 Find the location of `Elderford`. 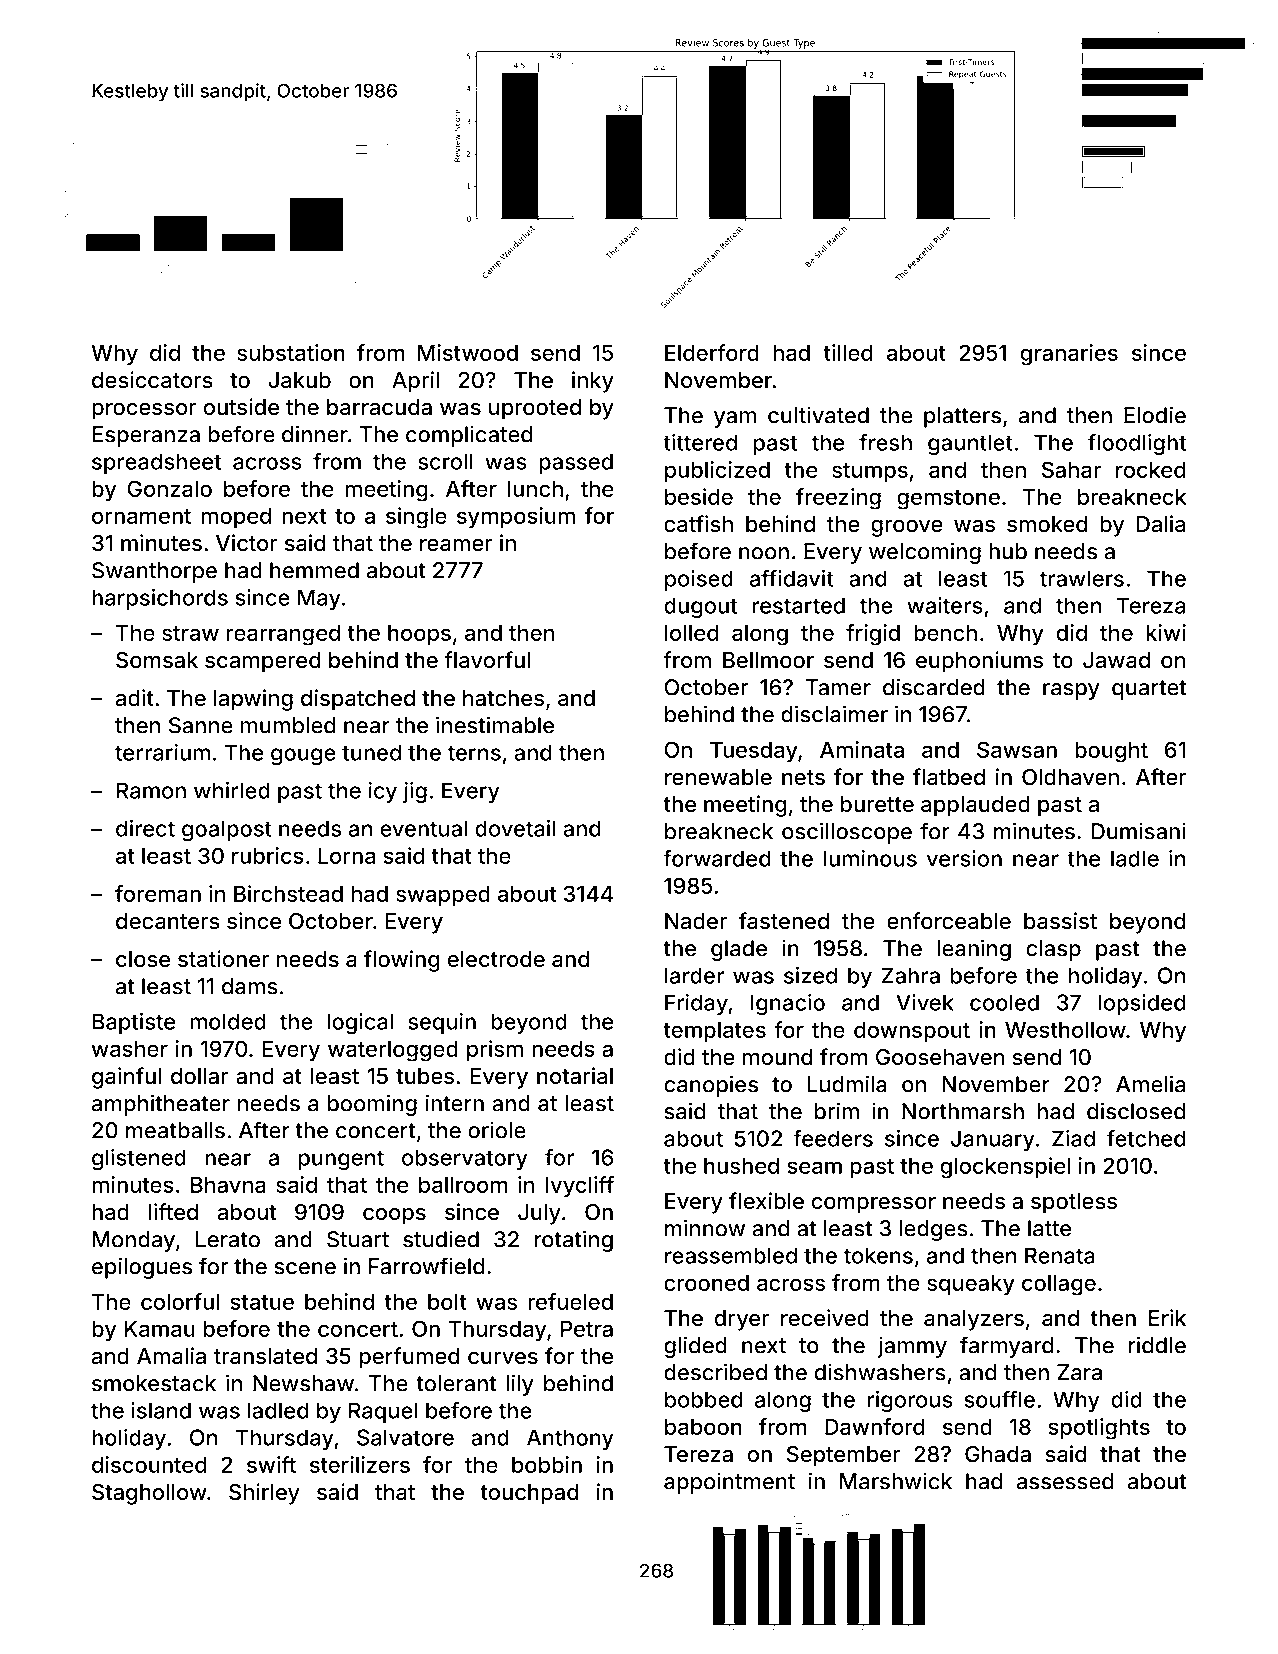

Elderford is located at coordinates (712, 352).
